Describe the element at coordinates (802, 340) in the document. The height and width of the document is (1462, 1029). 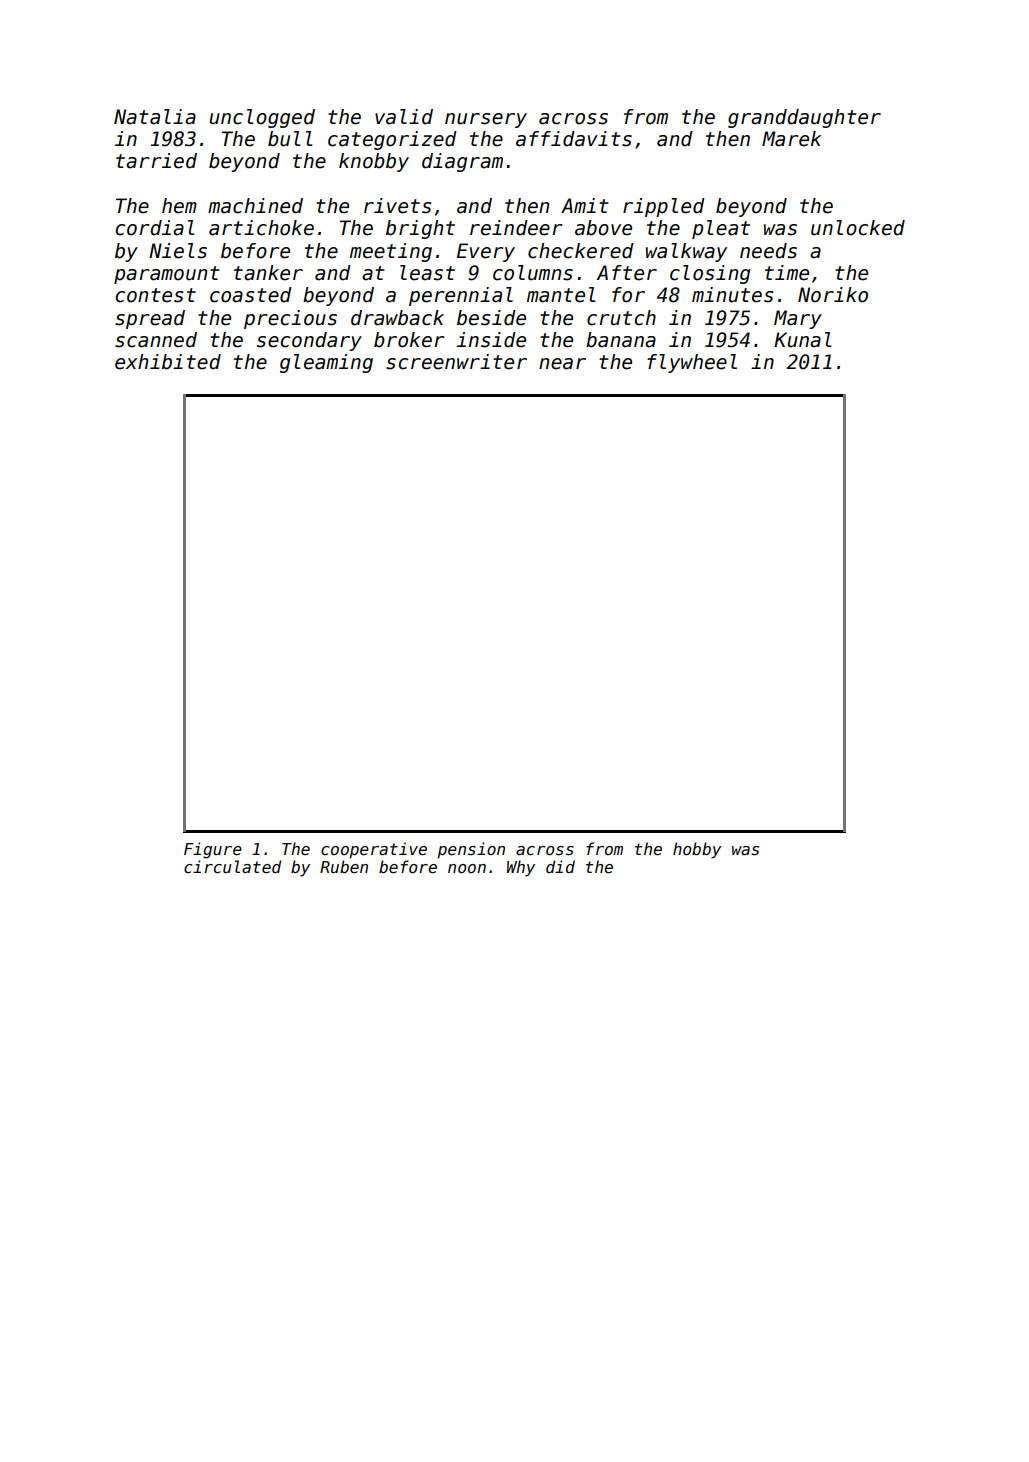
I see `Kunal` at that location.
